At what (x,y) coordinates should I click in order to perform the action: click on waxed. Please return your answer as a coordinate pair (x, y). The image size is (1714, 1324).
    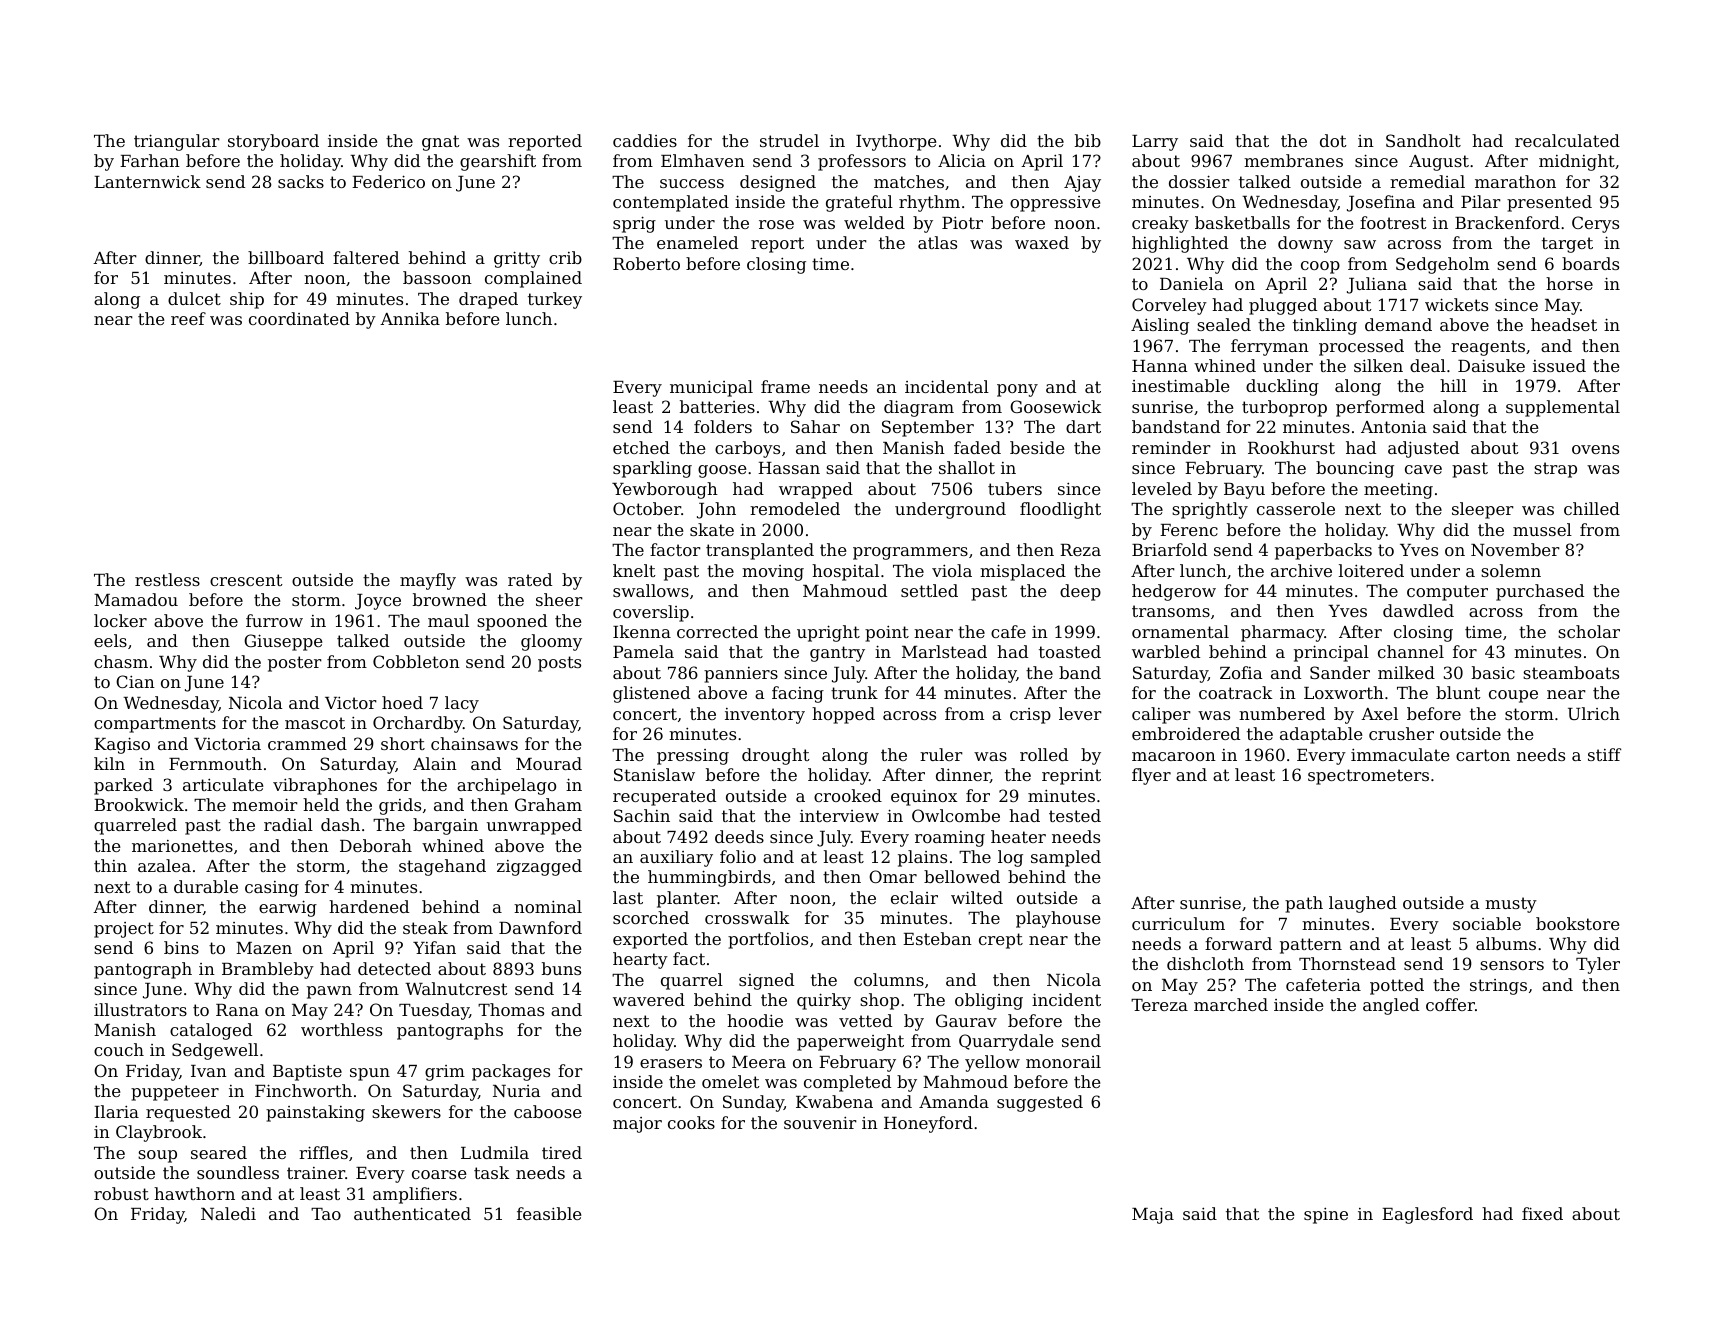
    Looking at the image, I should click on (1042, 242).
